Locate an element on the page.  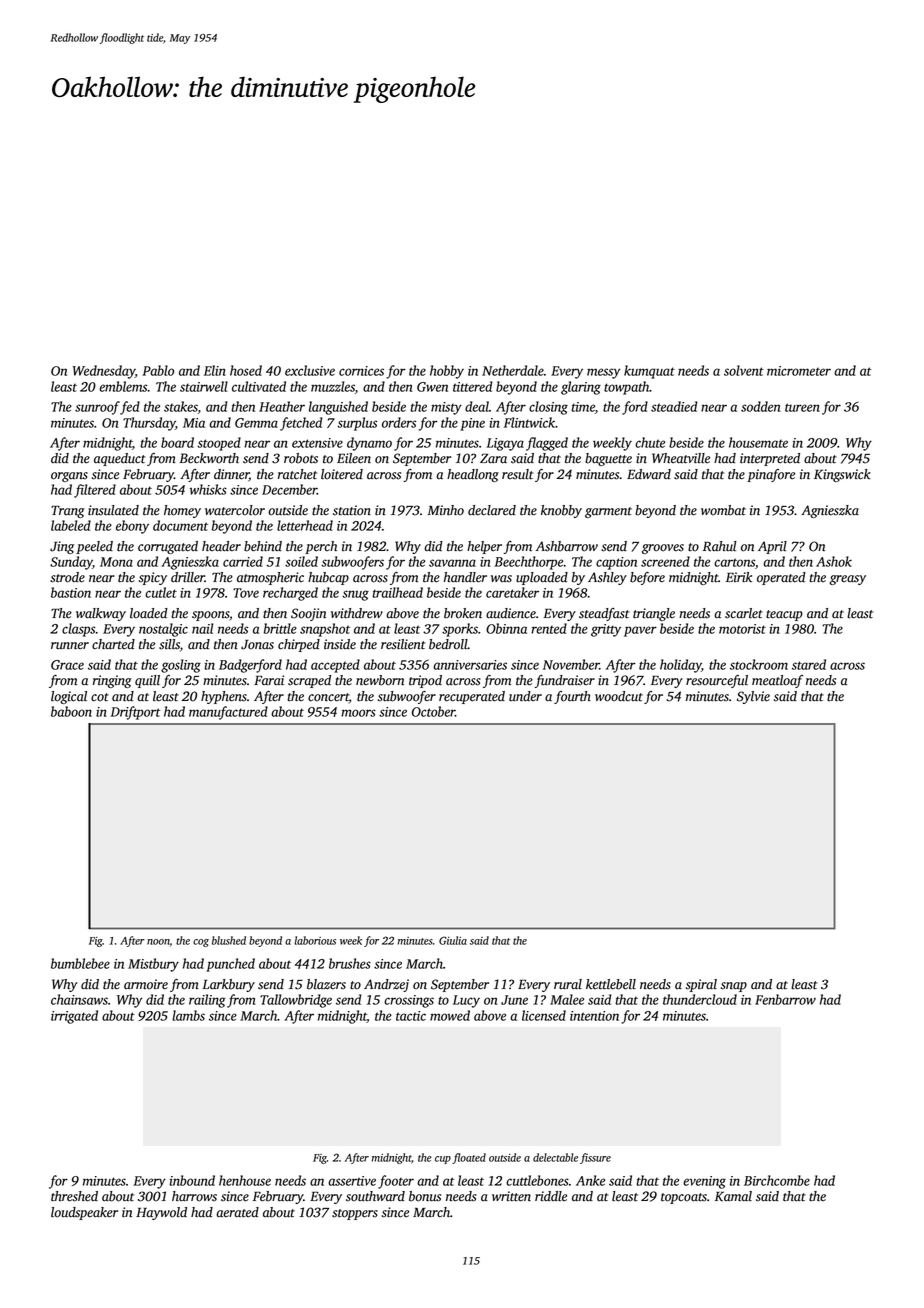
intention is located at coordinates (594, 1016).
